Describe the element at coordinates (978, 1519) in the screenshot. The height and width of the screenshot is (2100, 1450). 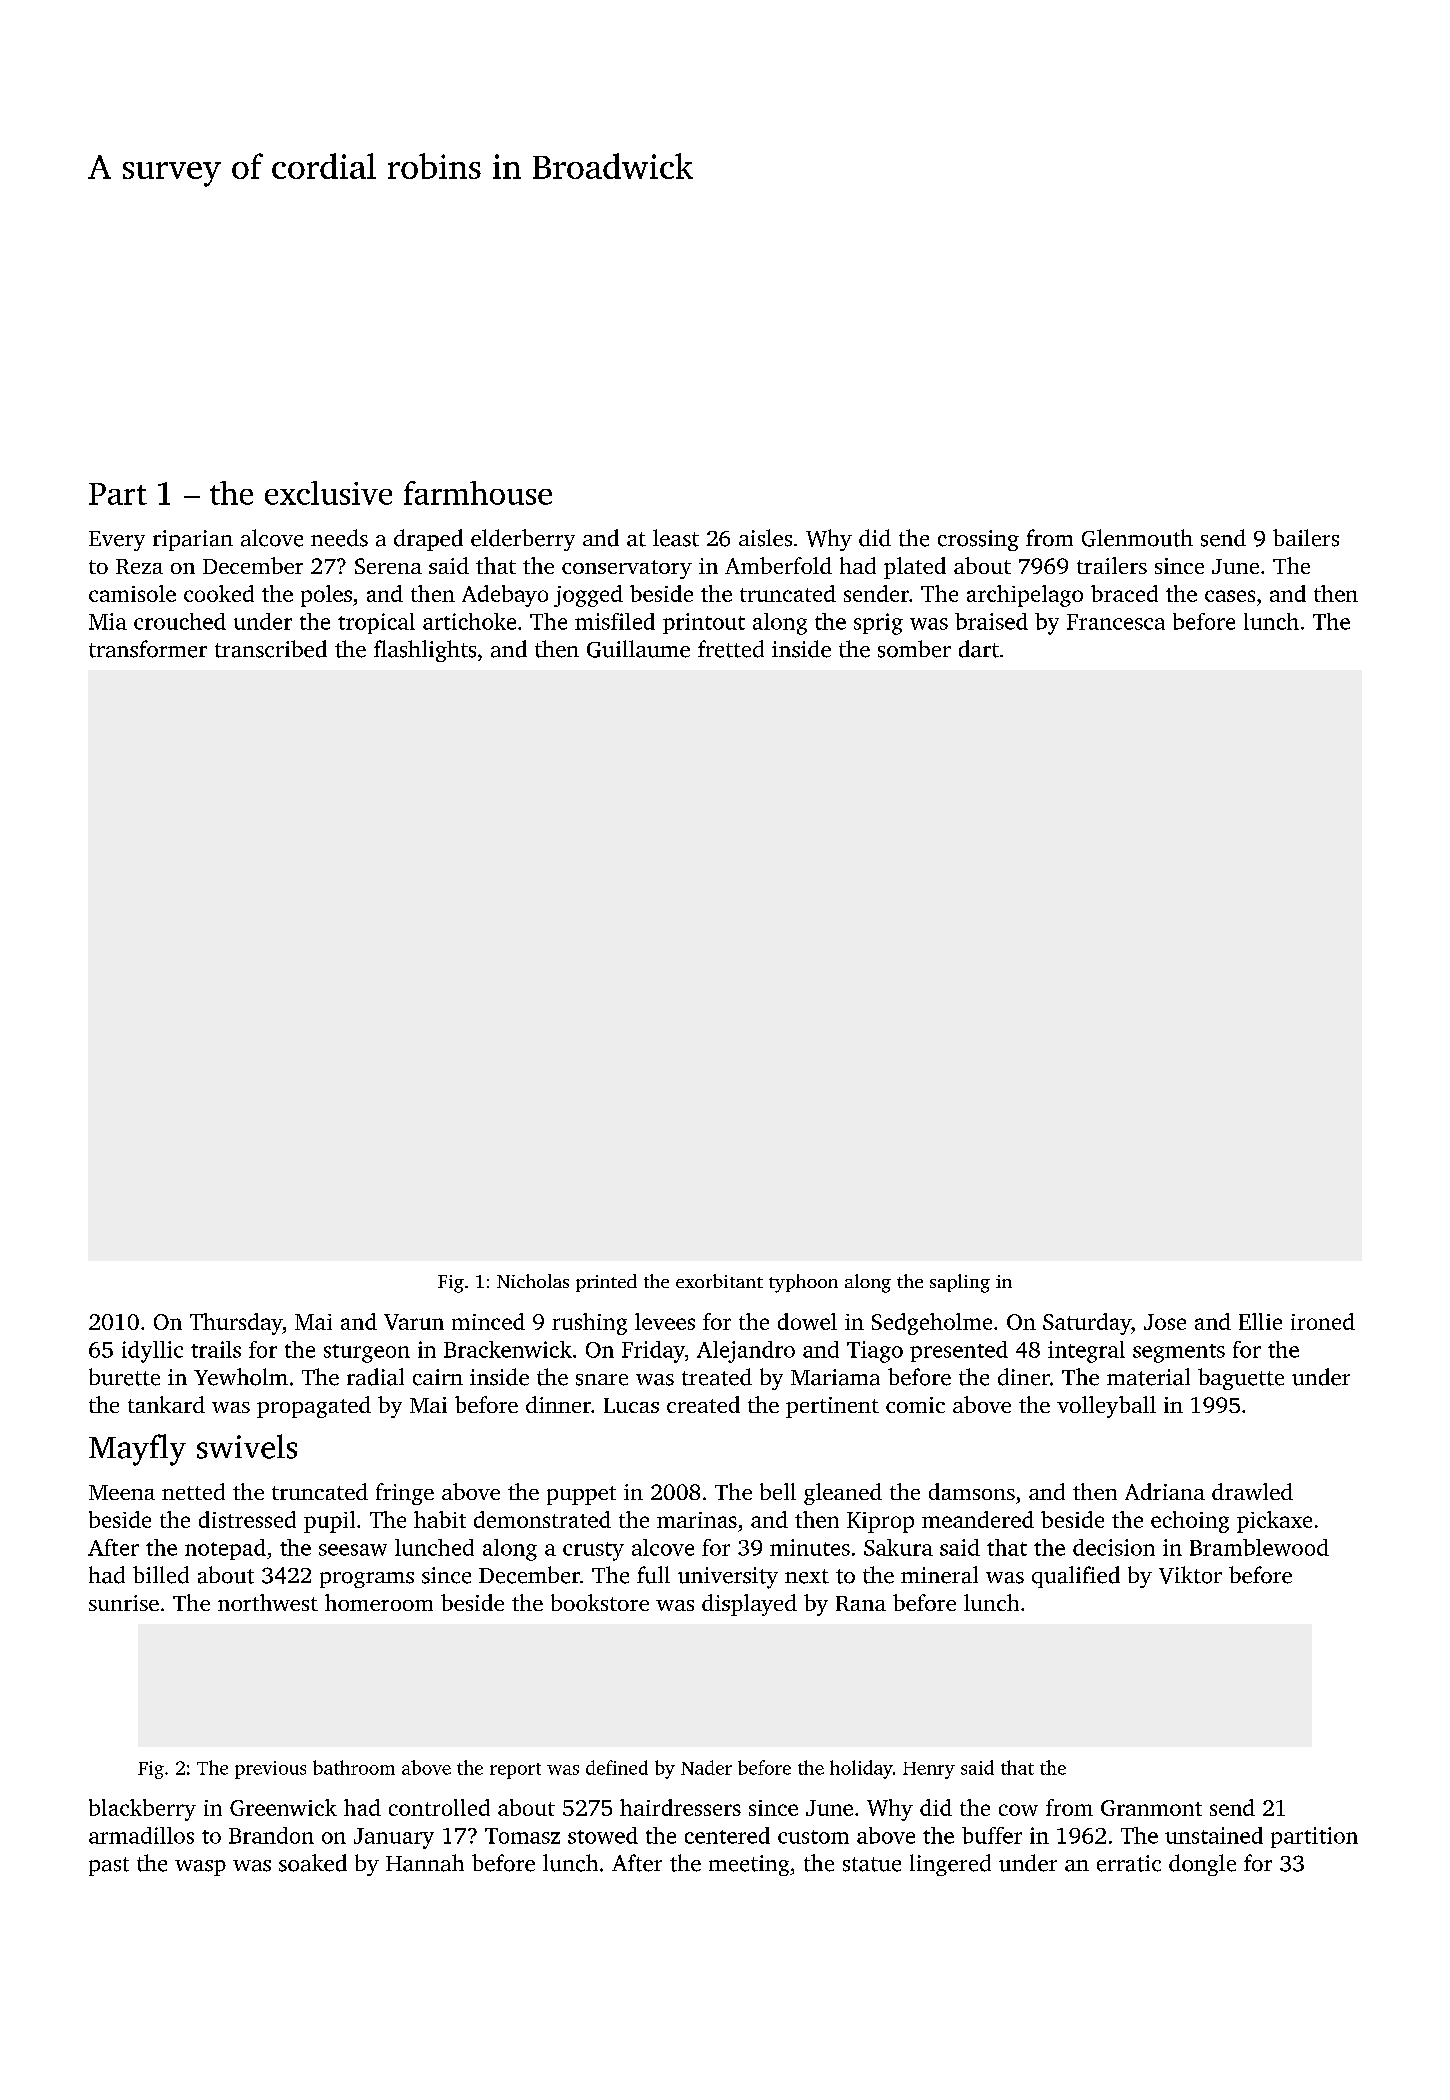
I see `meandered` at that location.
